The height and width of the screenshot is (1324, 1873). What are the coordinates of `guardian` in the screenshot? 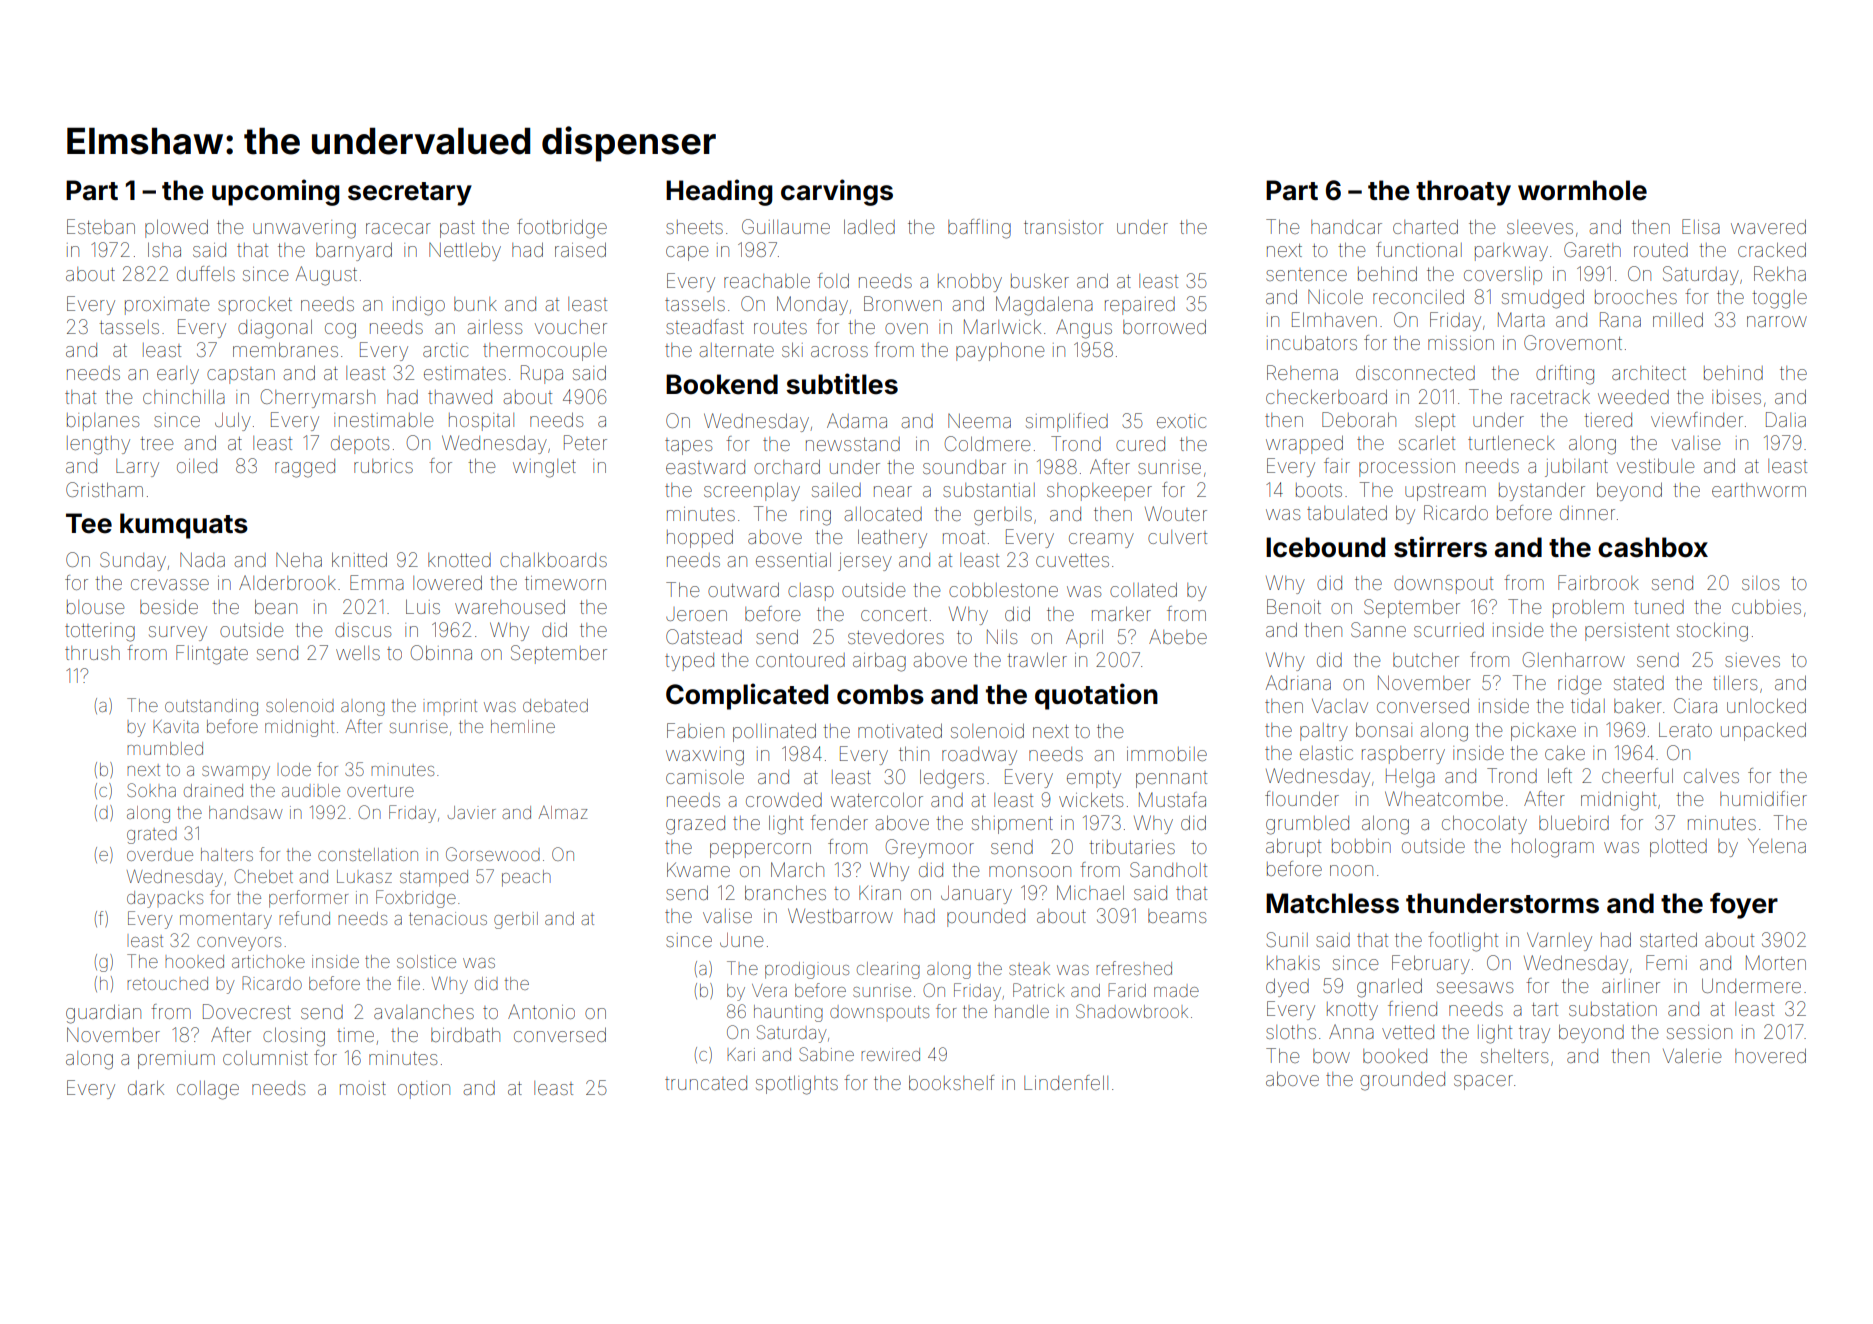 It's located at (103, 1014).
